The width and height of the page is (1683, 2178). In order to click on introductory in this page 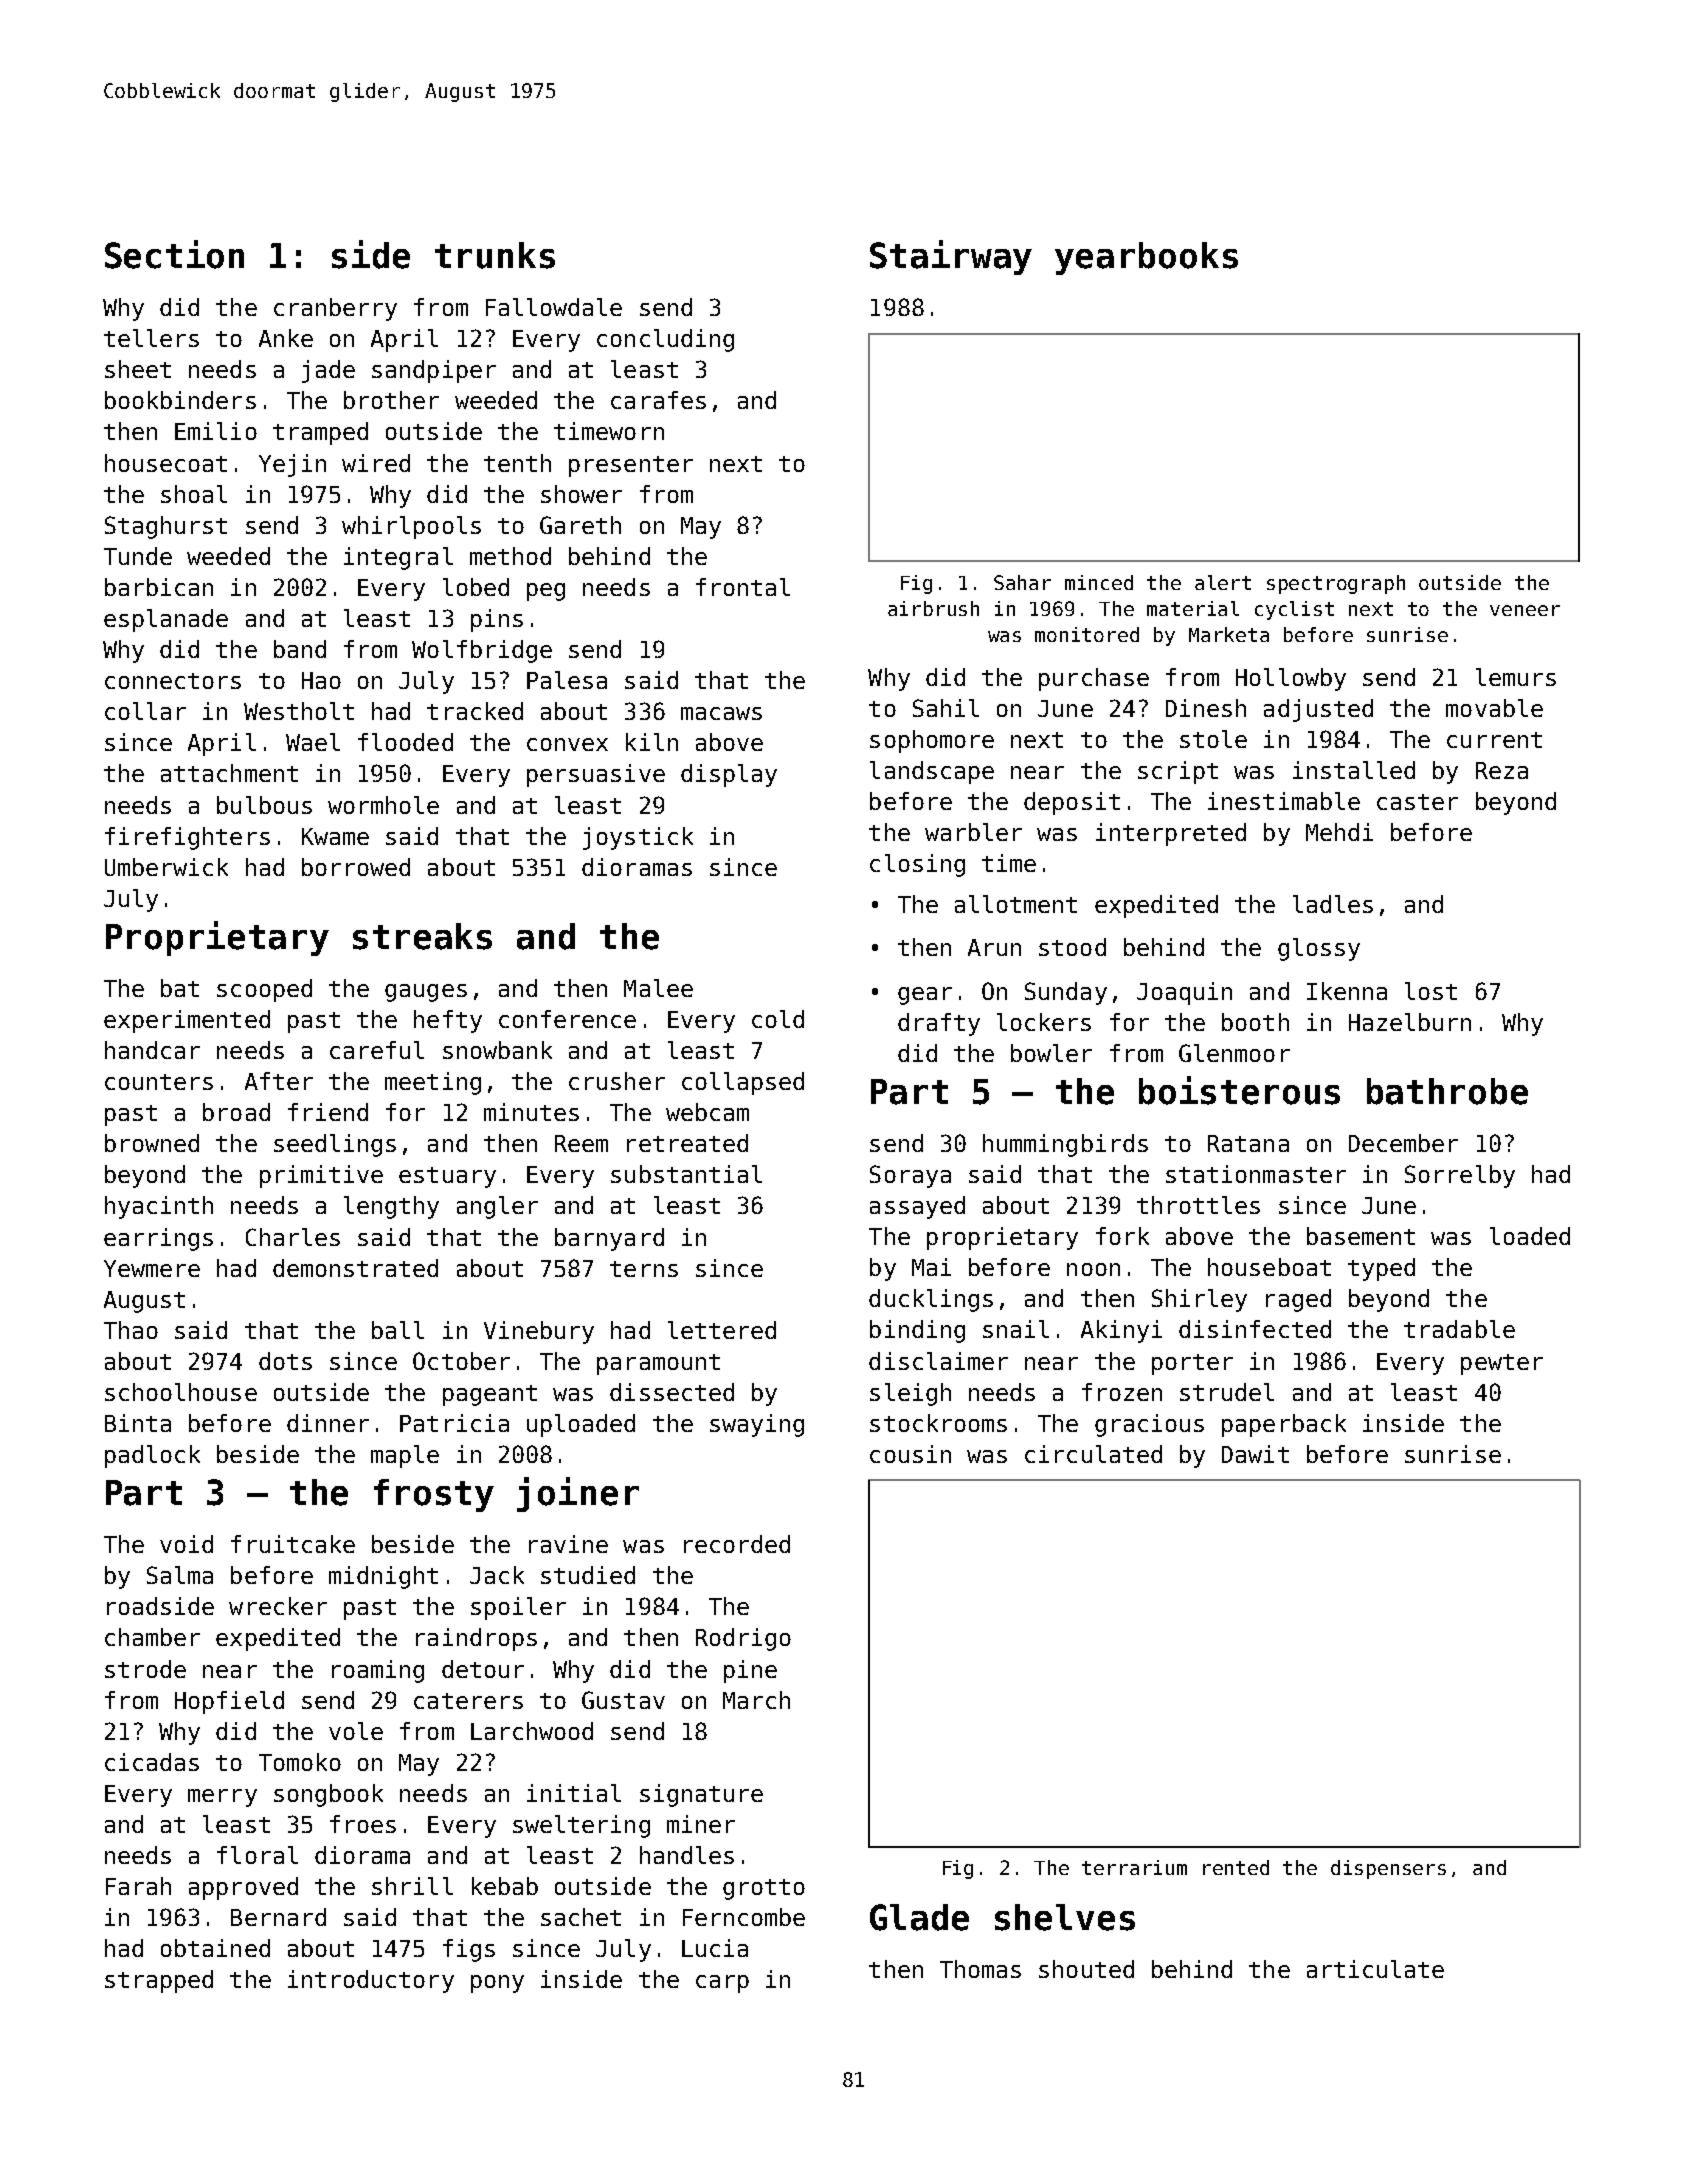, I will do `click(371, 1981)`.
